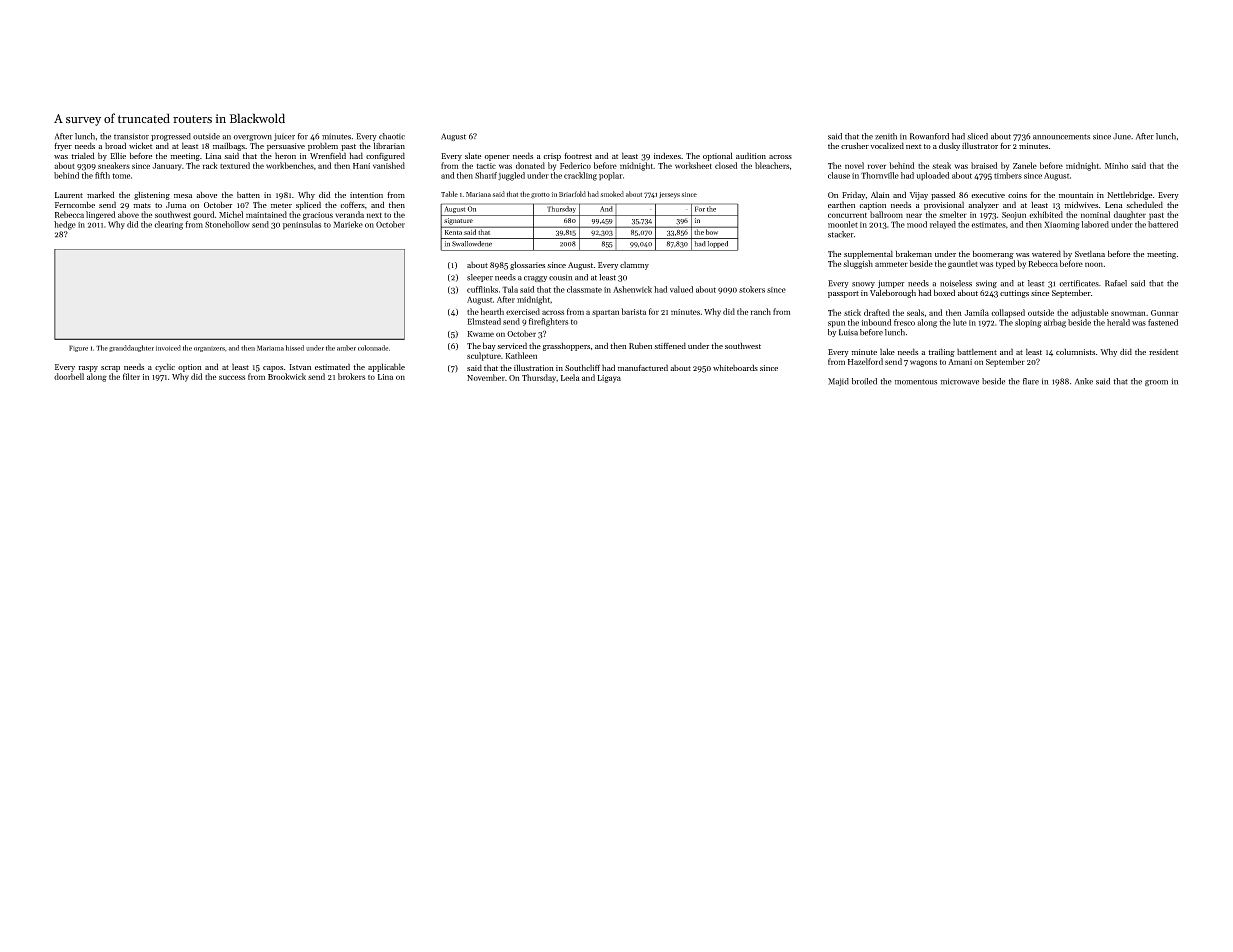 Image resolution: width=1233 pixels, height=952 pixels. What do you see at coordinates (351, 376) in the screenshot?
I see `brokers` at bounding box center [351, 376].
